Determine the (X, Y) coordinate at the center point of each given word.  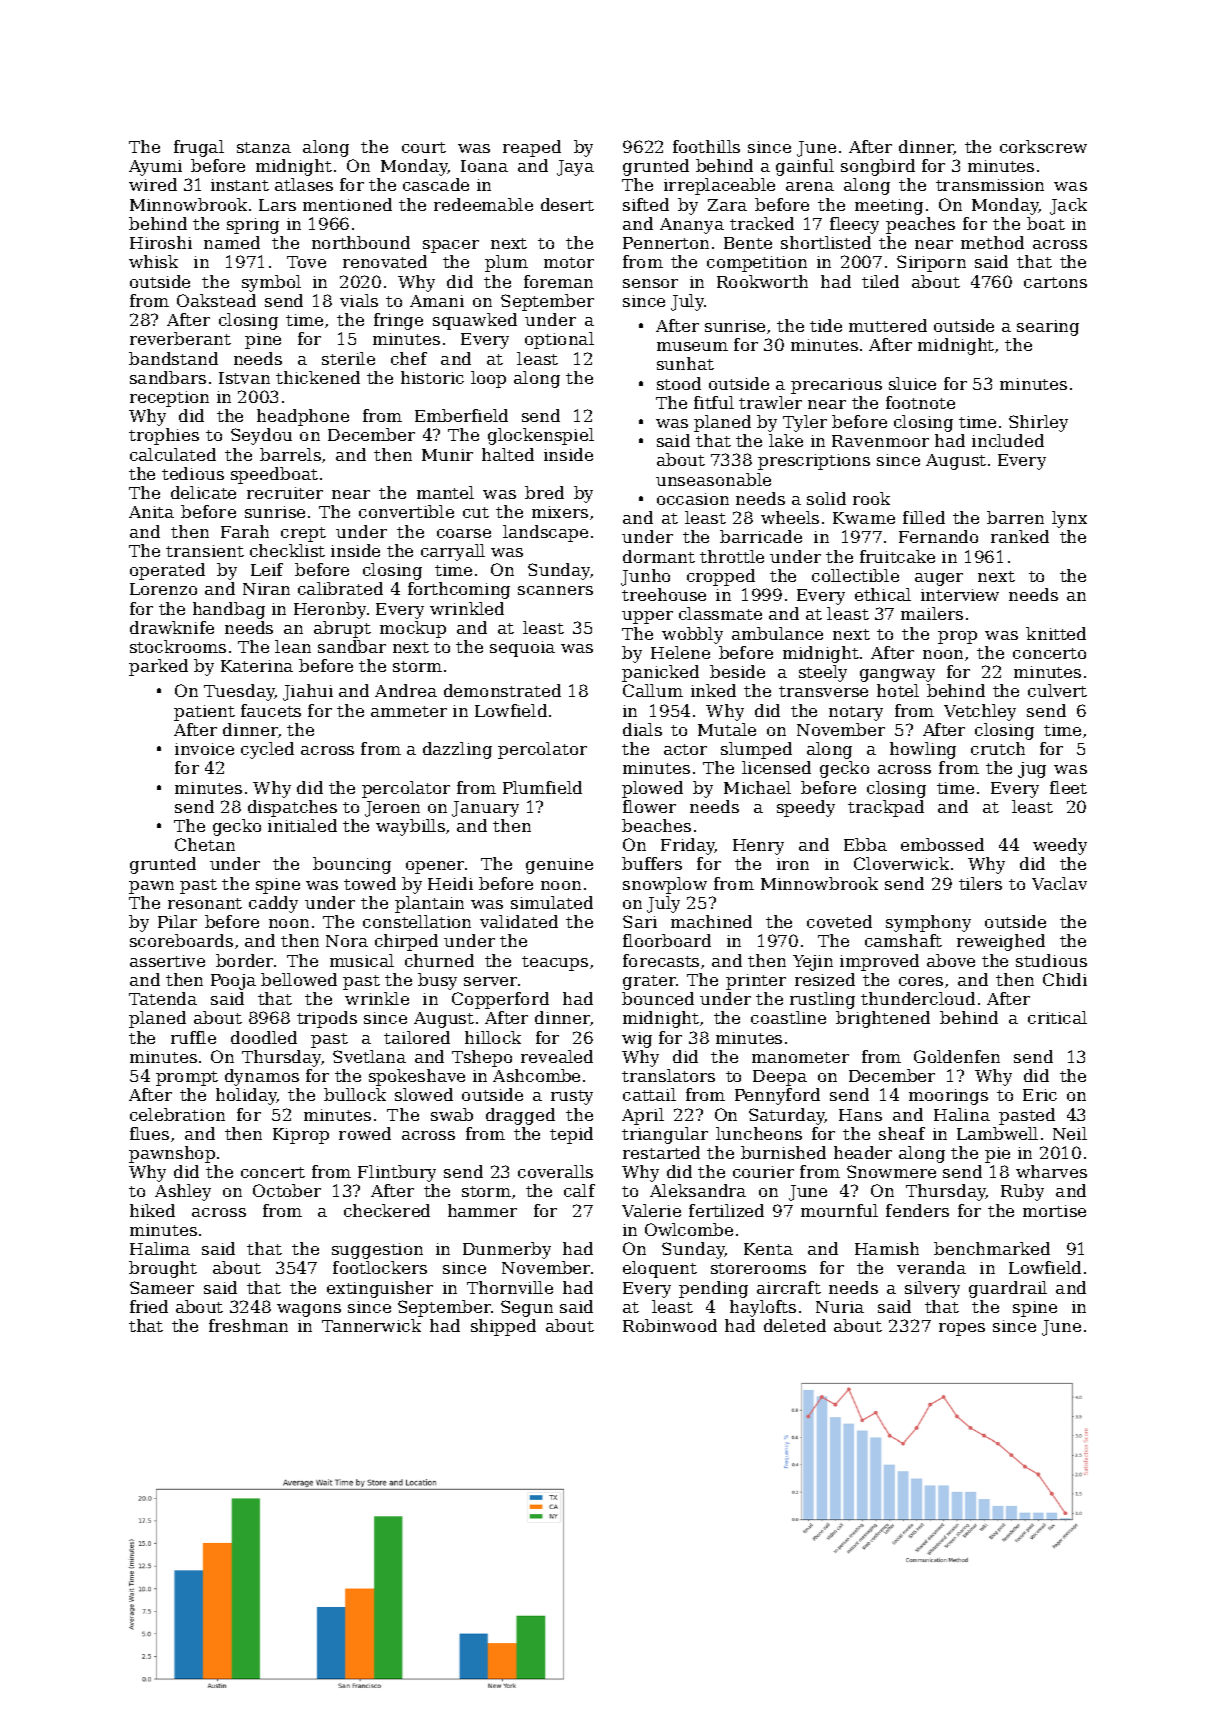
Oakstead (216, 300)
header (863, 1152)
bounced (658, 998)
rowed (365, 1133)
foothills (706, 146)
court (424, 147)
